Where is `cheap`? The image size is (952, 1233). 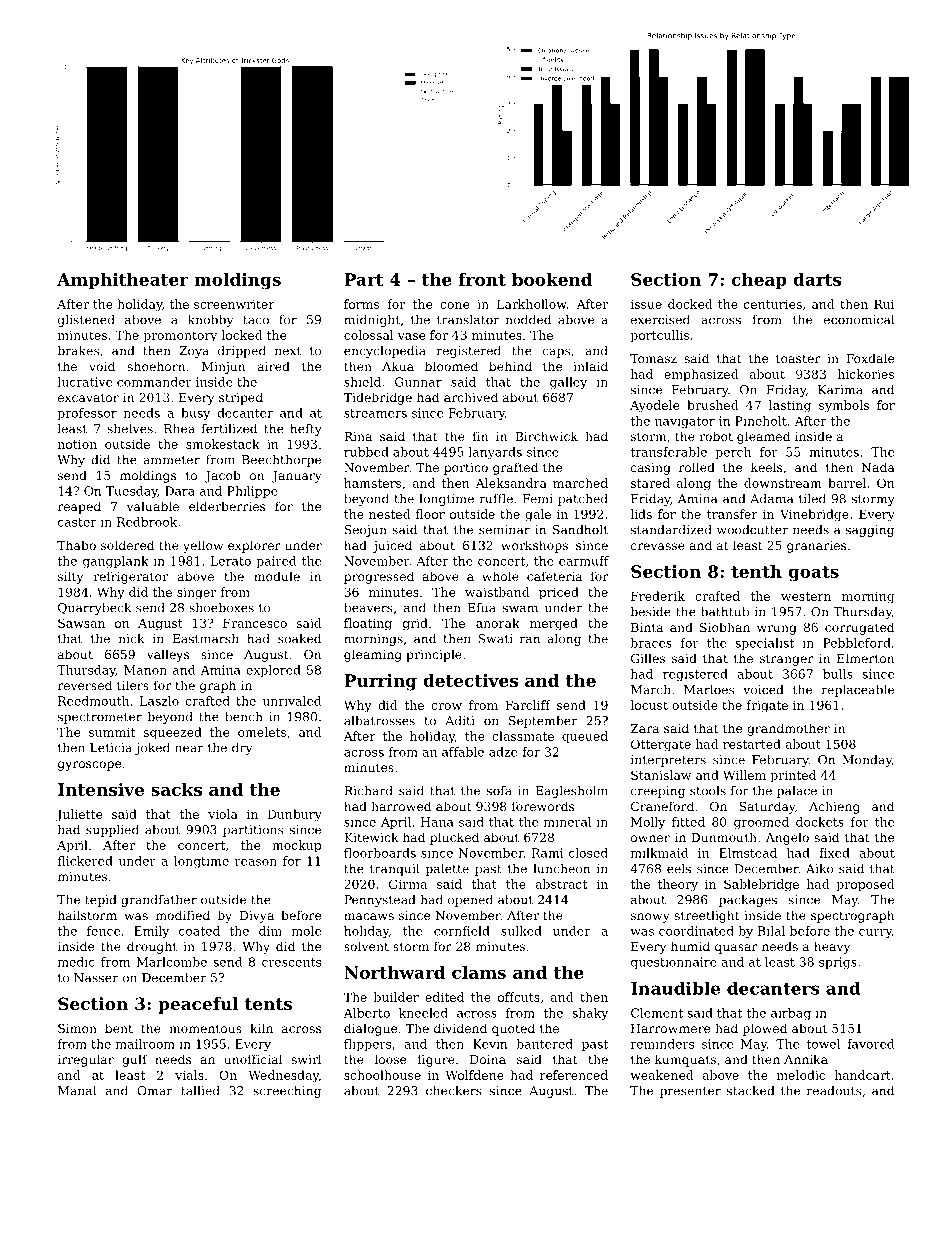 cheap is located at coordinates (759, 281).
